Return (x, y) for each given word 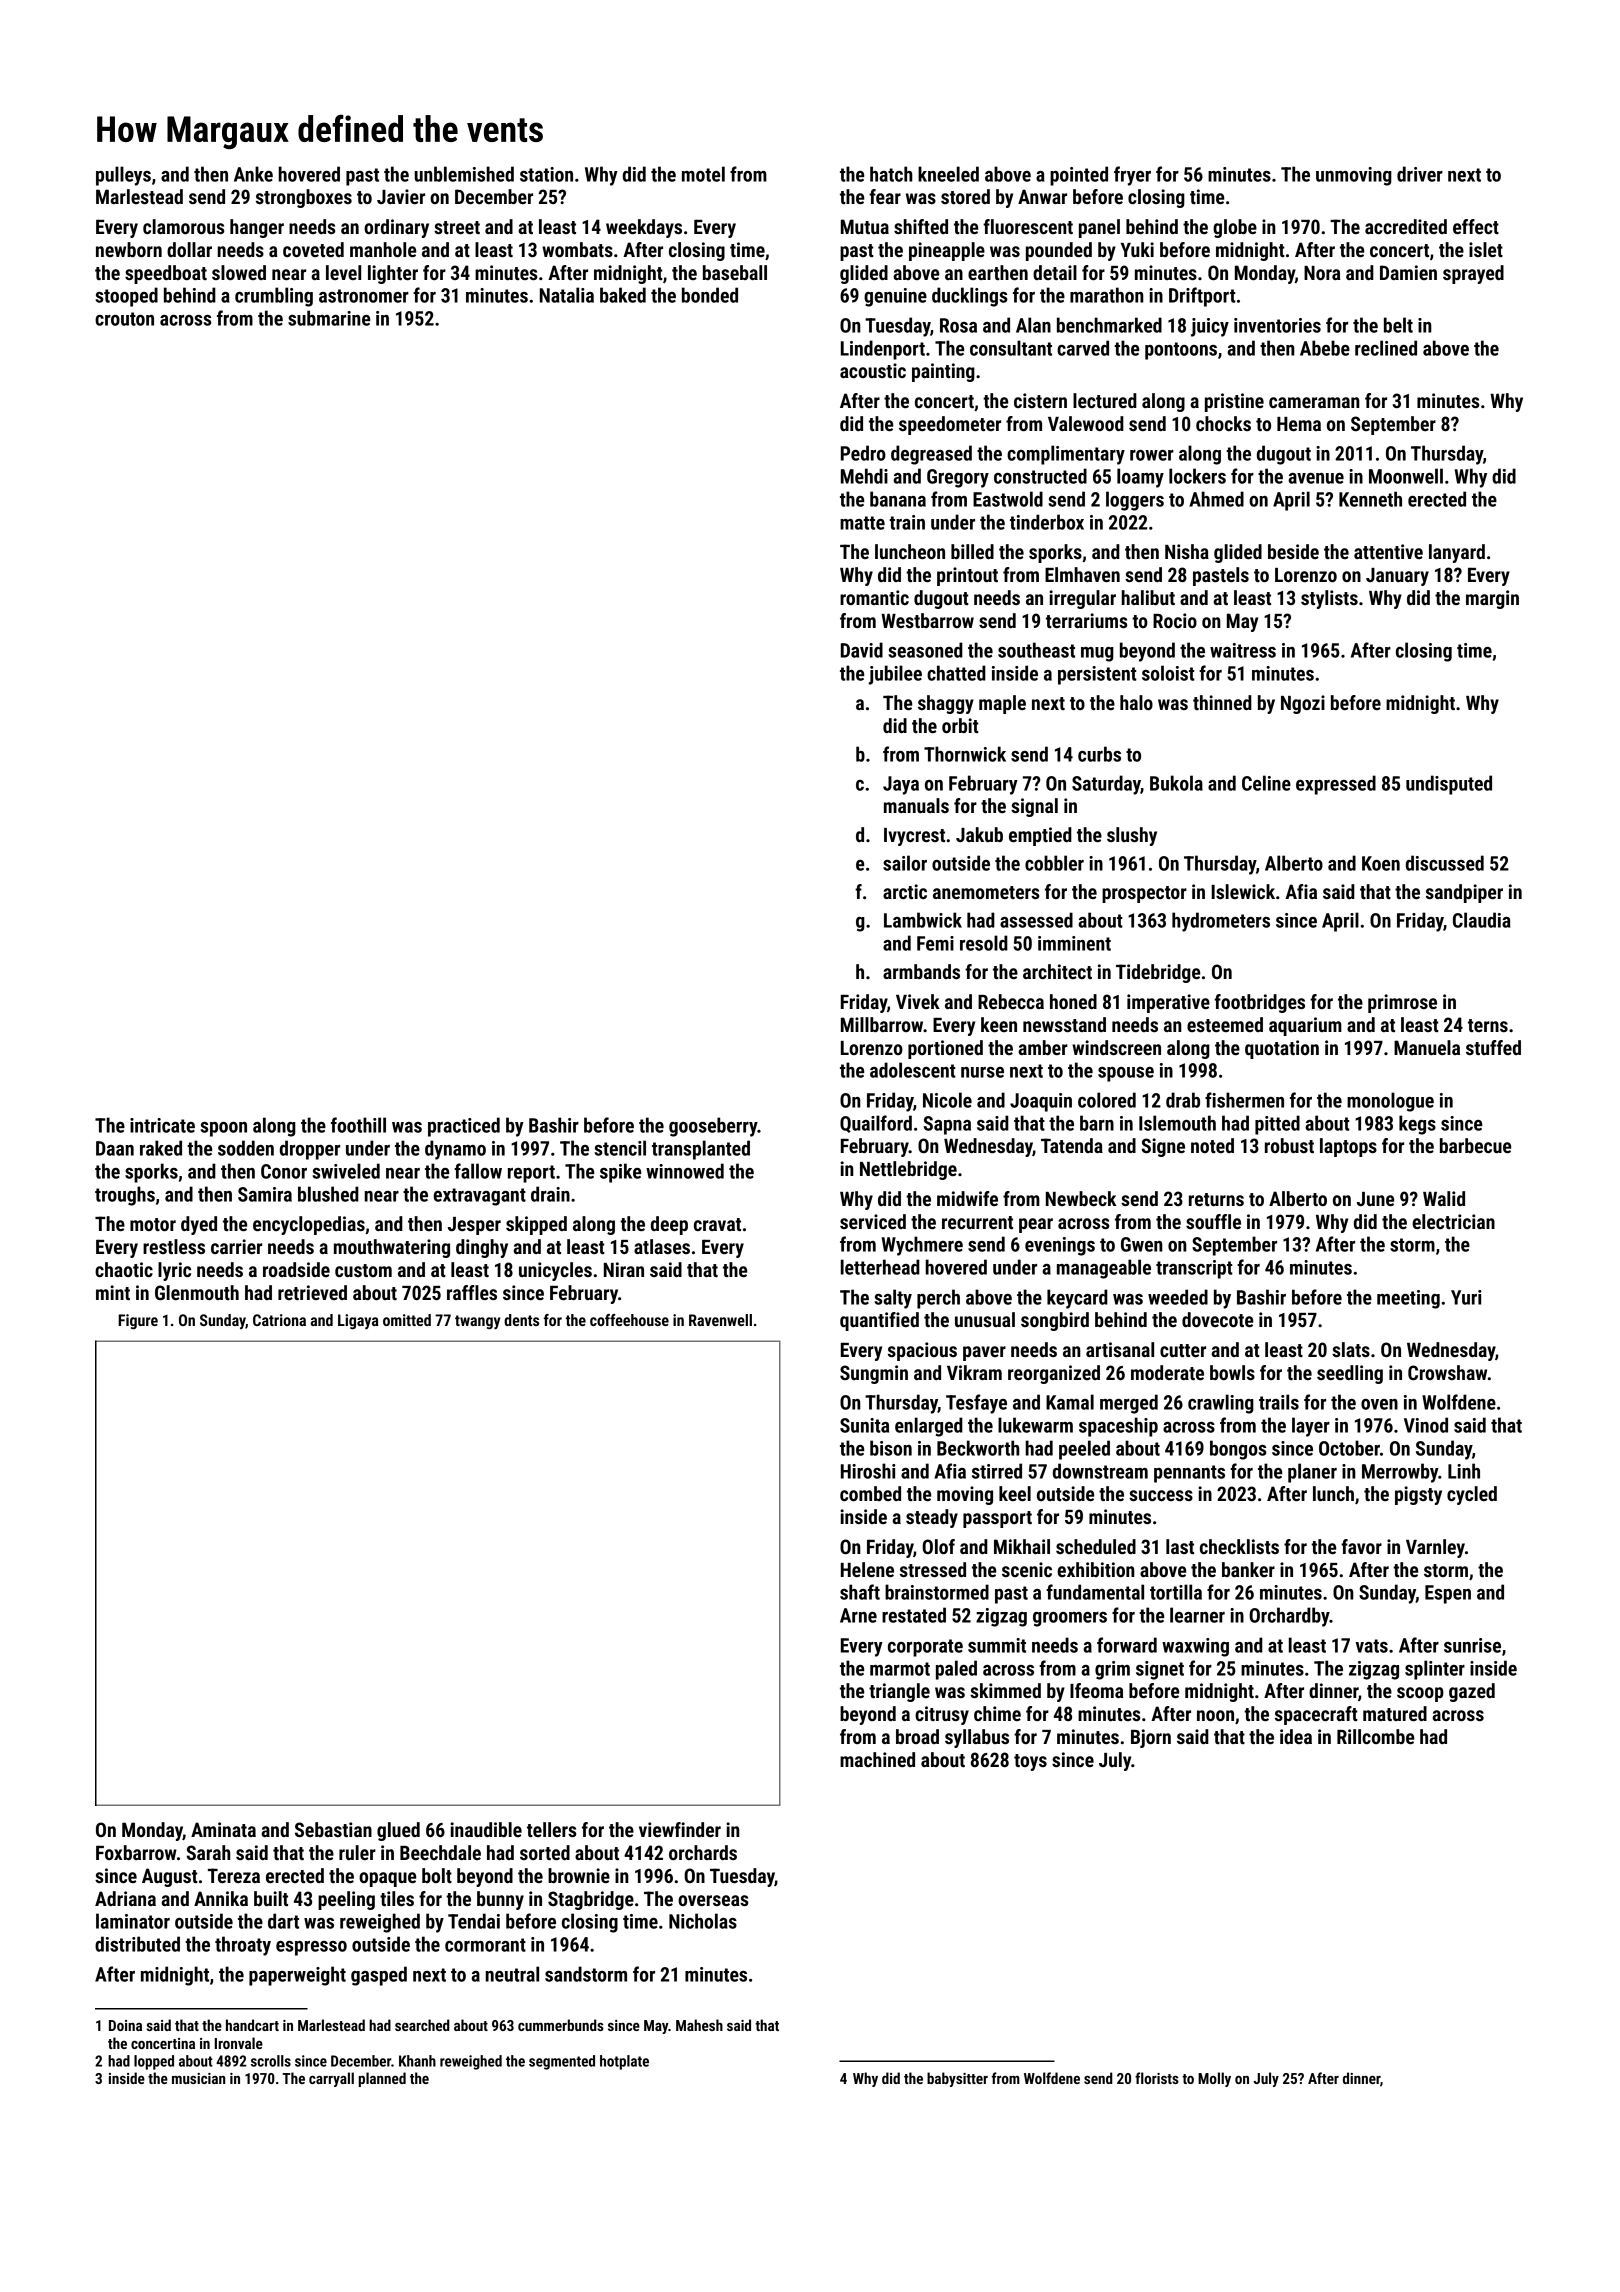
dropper (310, 1150)
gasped (379, 1976)
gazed (1472, 1692)
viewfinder (680, 1829)
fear (885, 196)
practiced (464, 1127)
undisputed (1449, 785)
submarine (329, 318)
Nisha (1187, 551)
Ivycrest (914, 837)
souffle (1213, 1221)
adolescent (913, 1070)
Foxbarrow (136, 1852)
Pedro (863, 453)
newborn (129, 249)
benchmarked (1109, 325)
